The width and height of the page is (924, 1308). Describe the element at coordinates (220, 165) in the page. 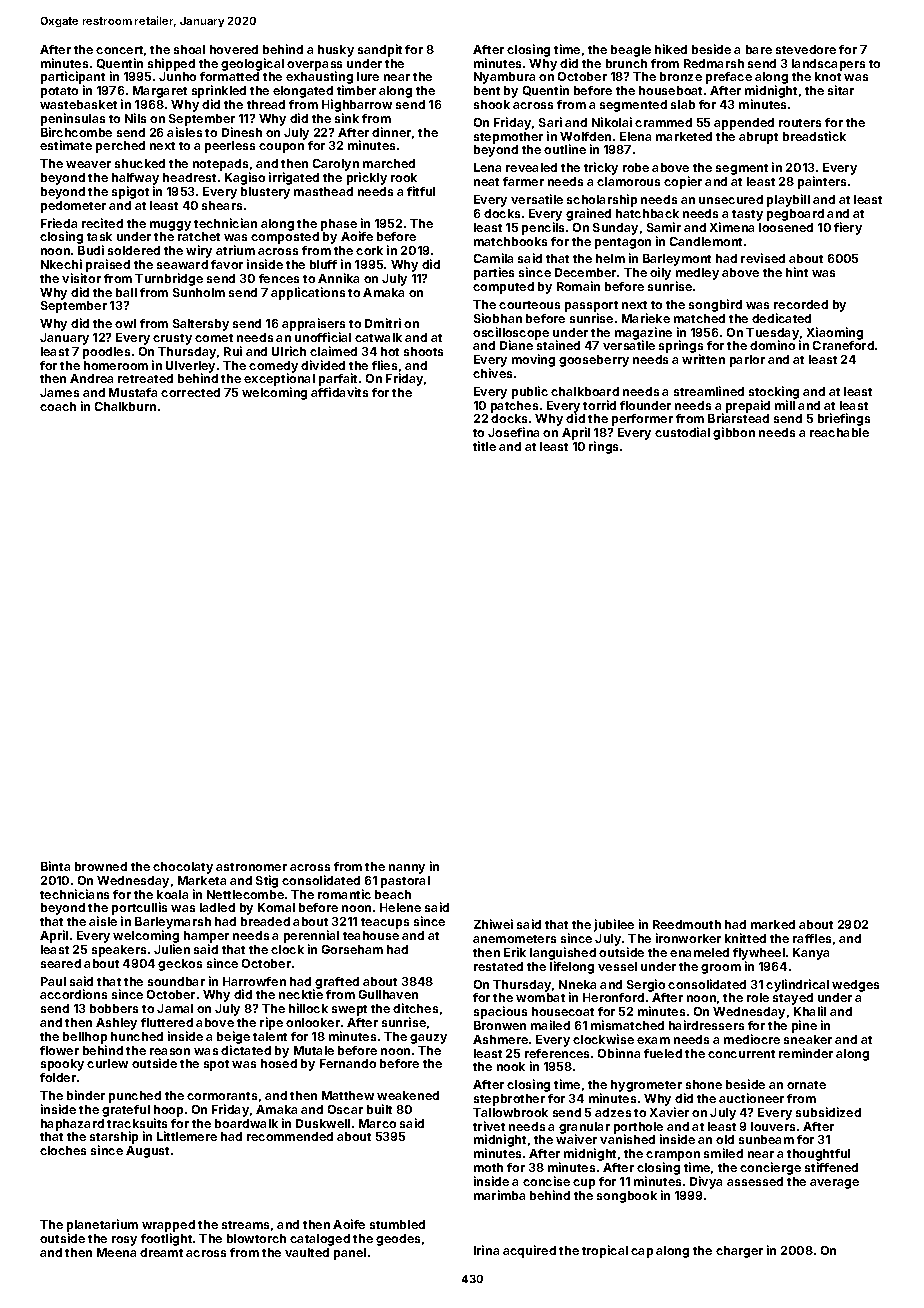

I see `notepads` at that location.
